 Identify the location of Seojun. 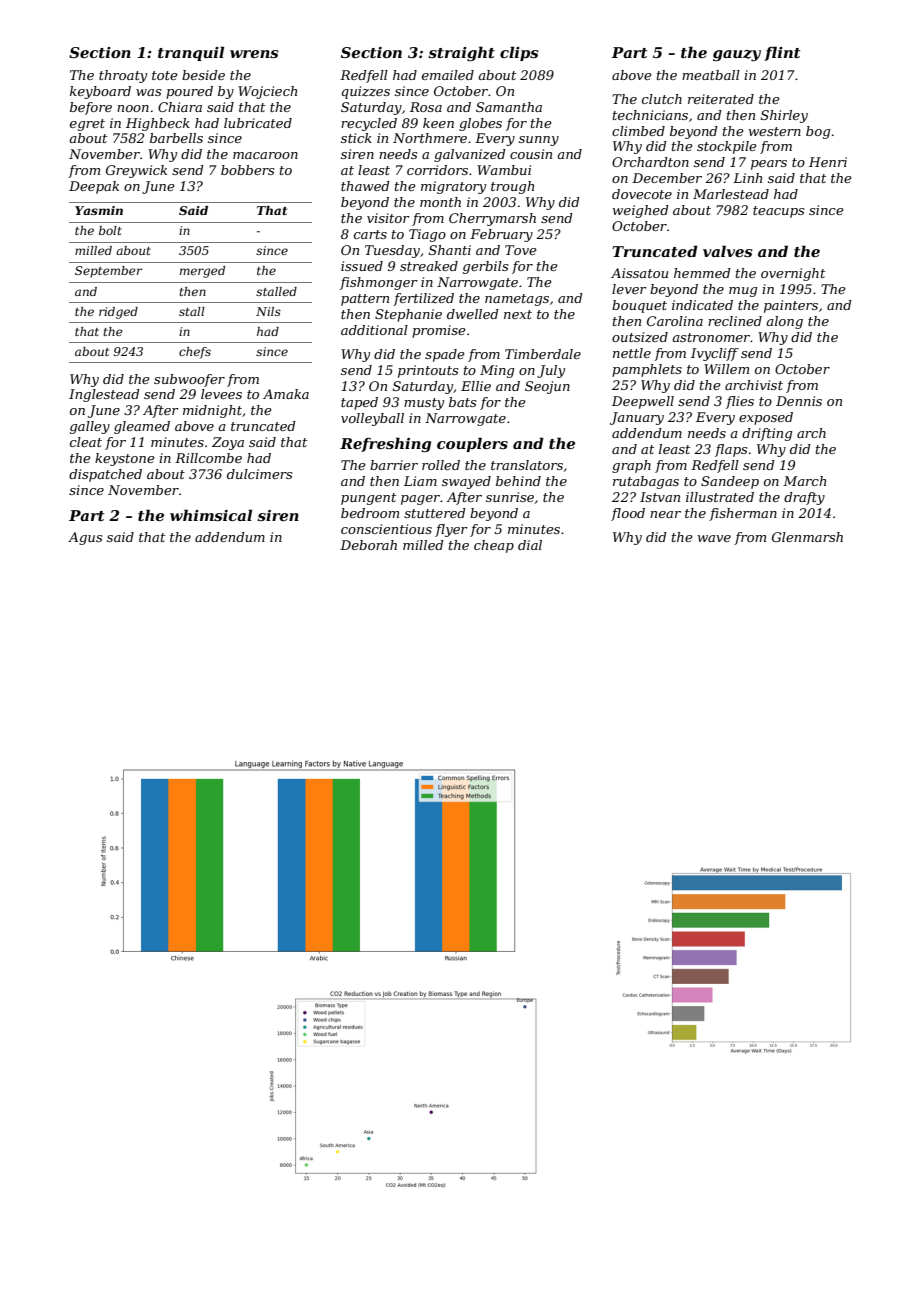
(547, 387).
